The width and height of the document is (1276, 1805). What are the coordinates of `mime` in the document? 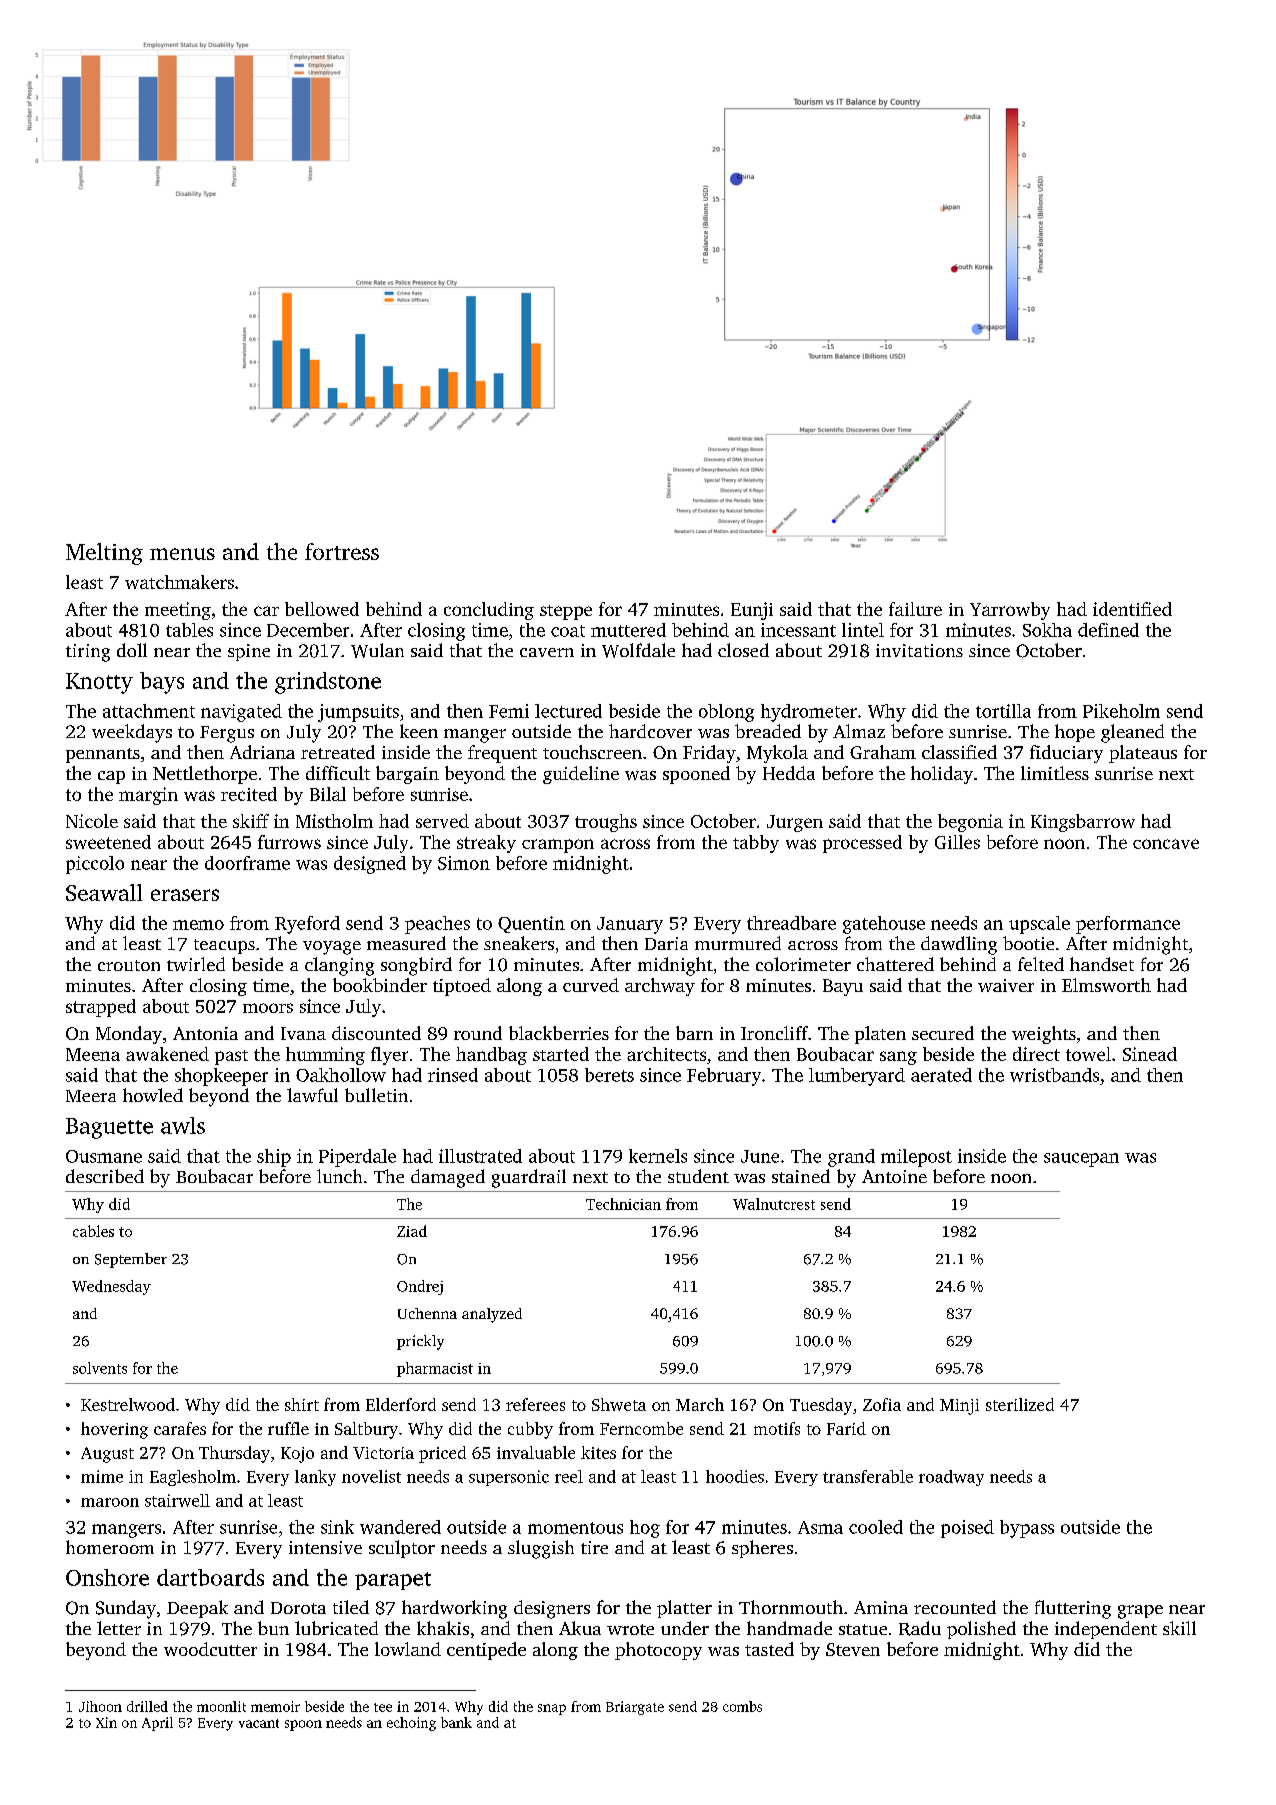 It's located at (102, 1476).
